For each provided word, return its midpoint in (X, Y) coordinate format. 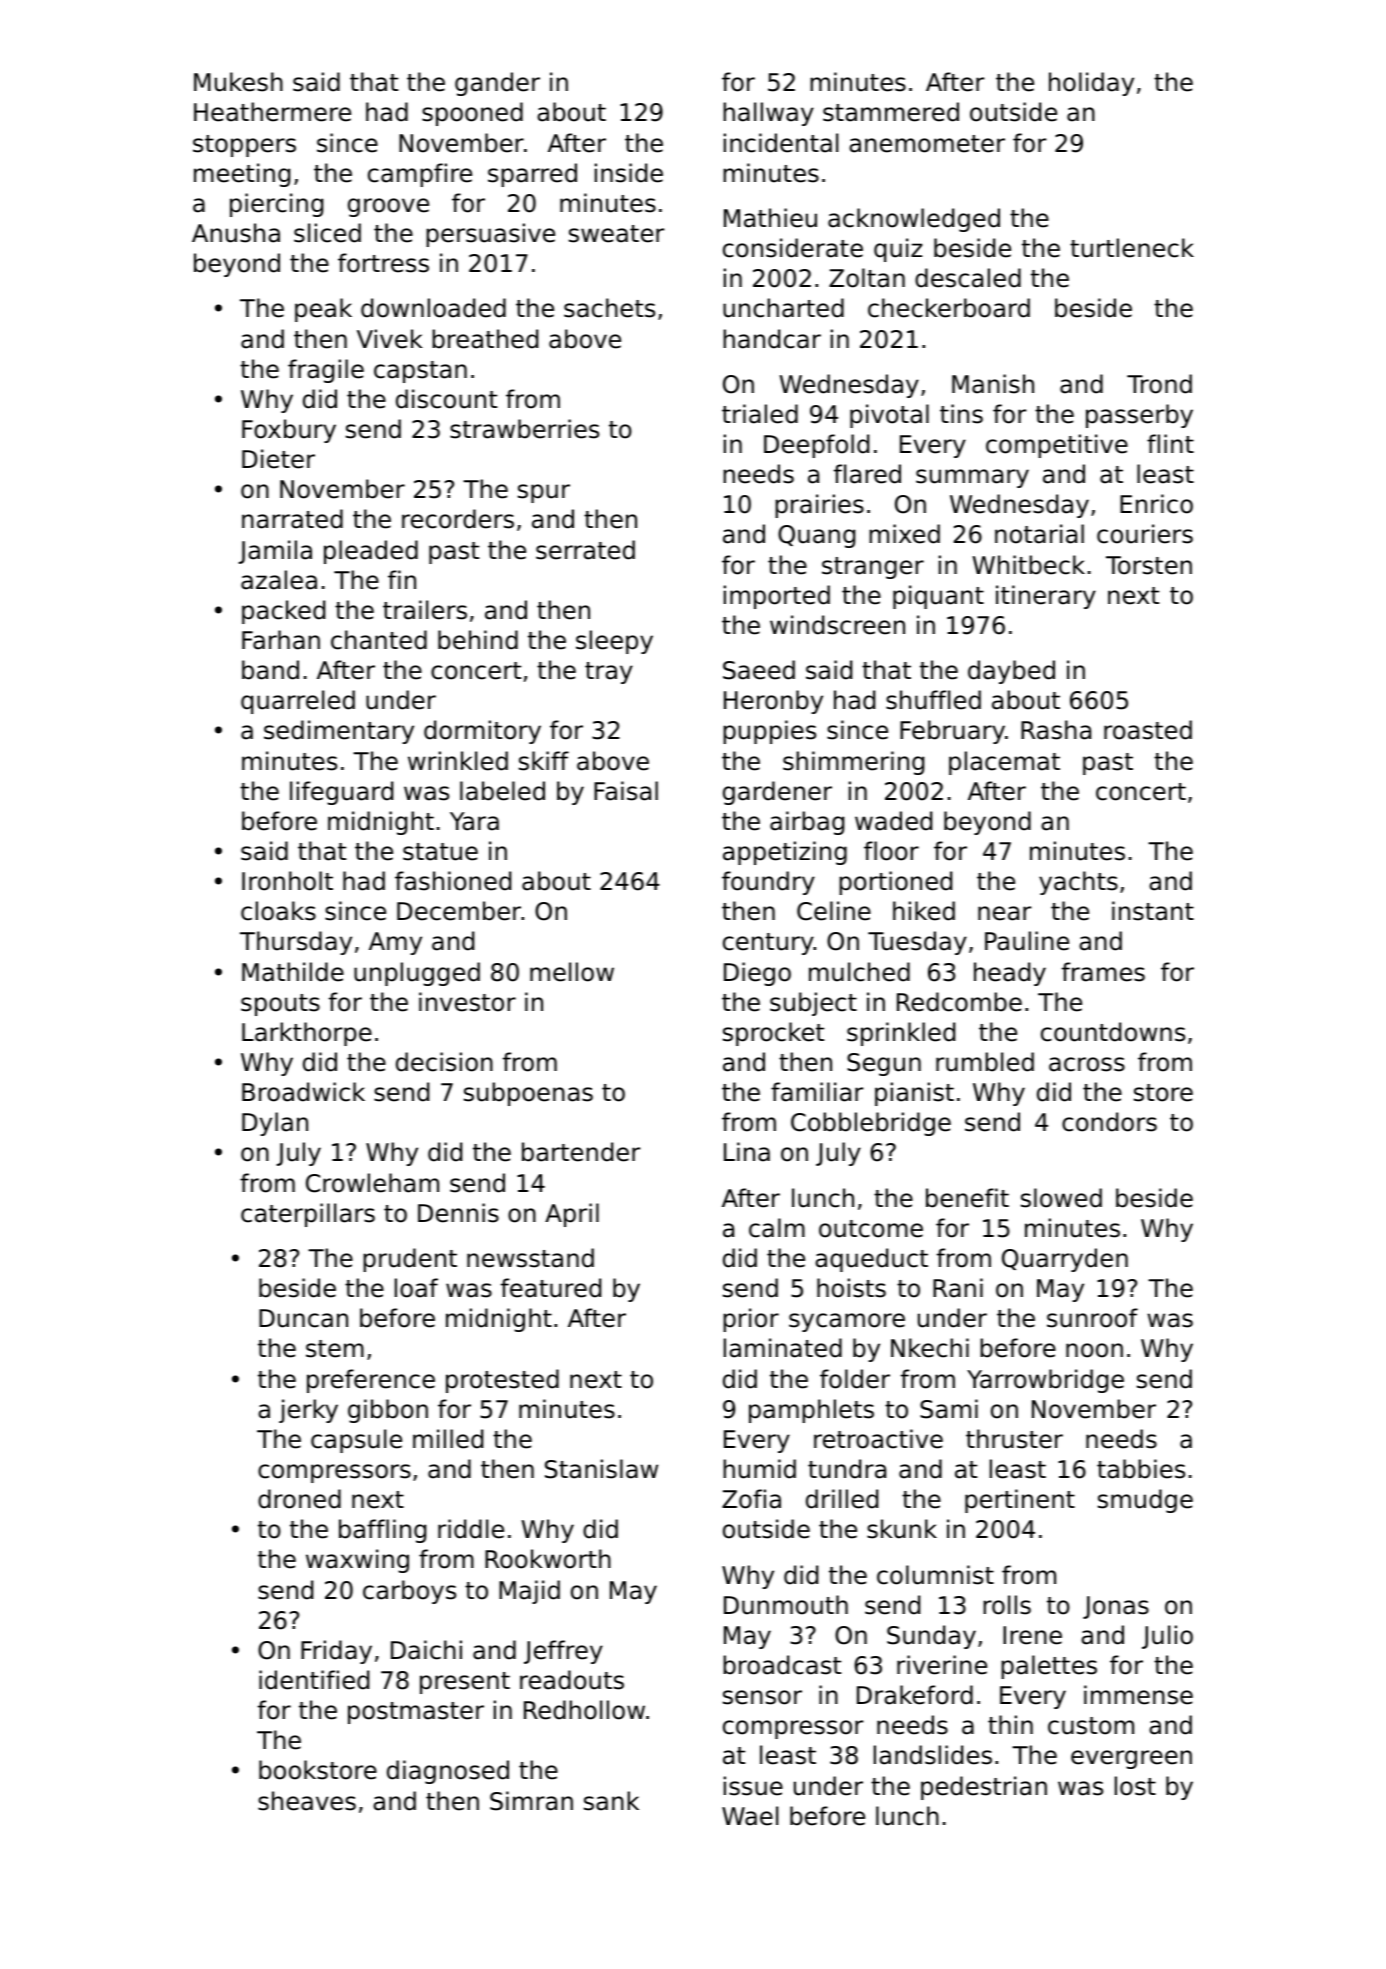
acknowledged (914, 220)
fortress (383, 263)
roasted (1148, 730)
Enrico (1156, 504)
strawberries (524, 429)
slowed (1061, 1198)
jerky (308, 1411)
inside (629, 173)
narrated (292, 519)
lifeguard (341, 793)
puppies (769, 732)
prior (751, 1320)
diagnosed (448, 1772)
